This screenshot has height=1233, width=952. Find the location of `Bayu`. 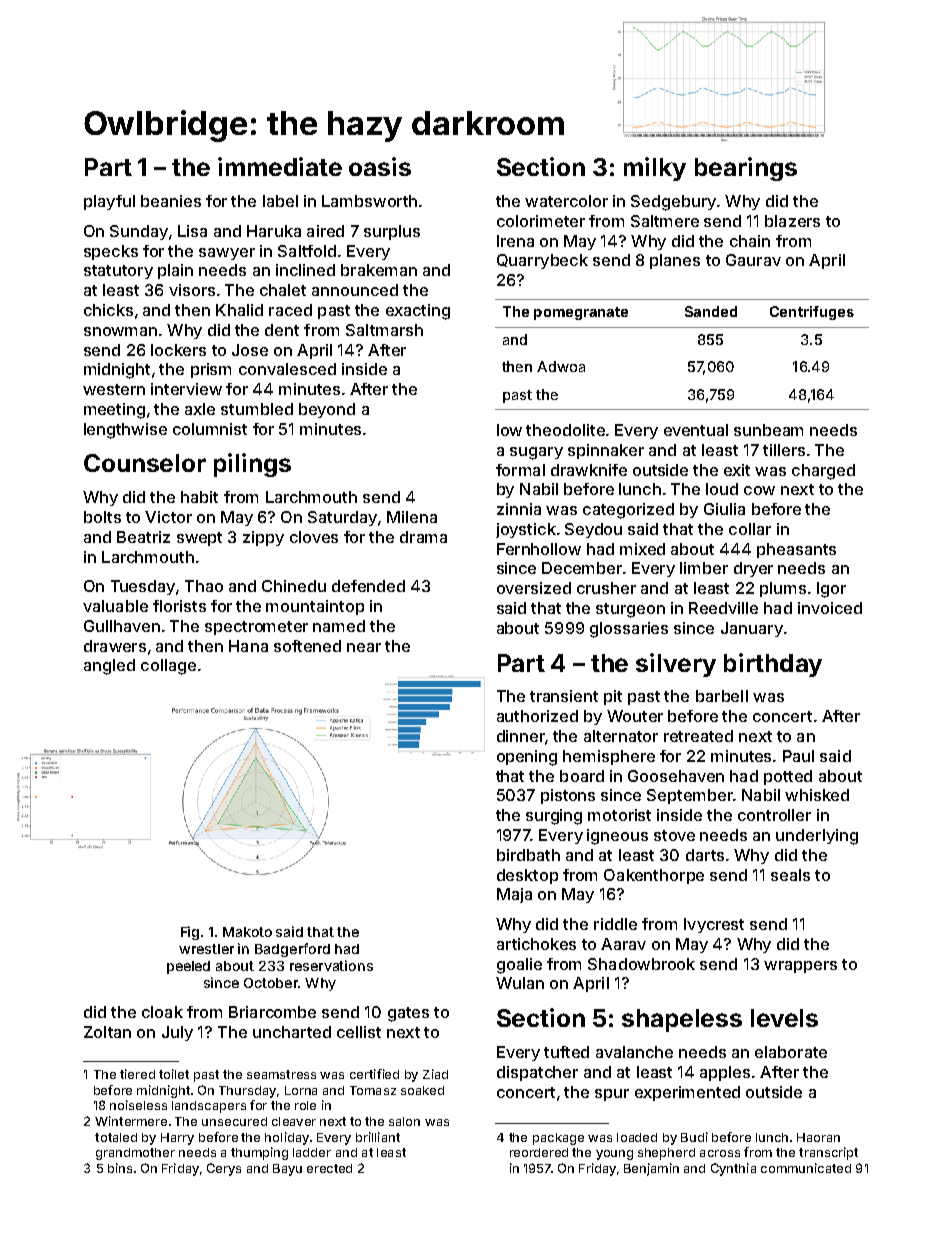

Bayu is located at coordinates (287, 1170).
